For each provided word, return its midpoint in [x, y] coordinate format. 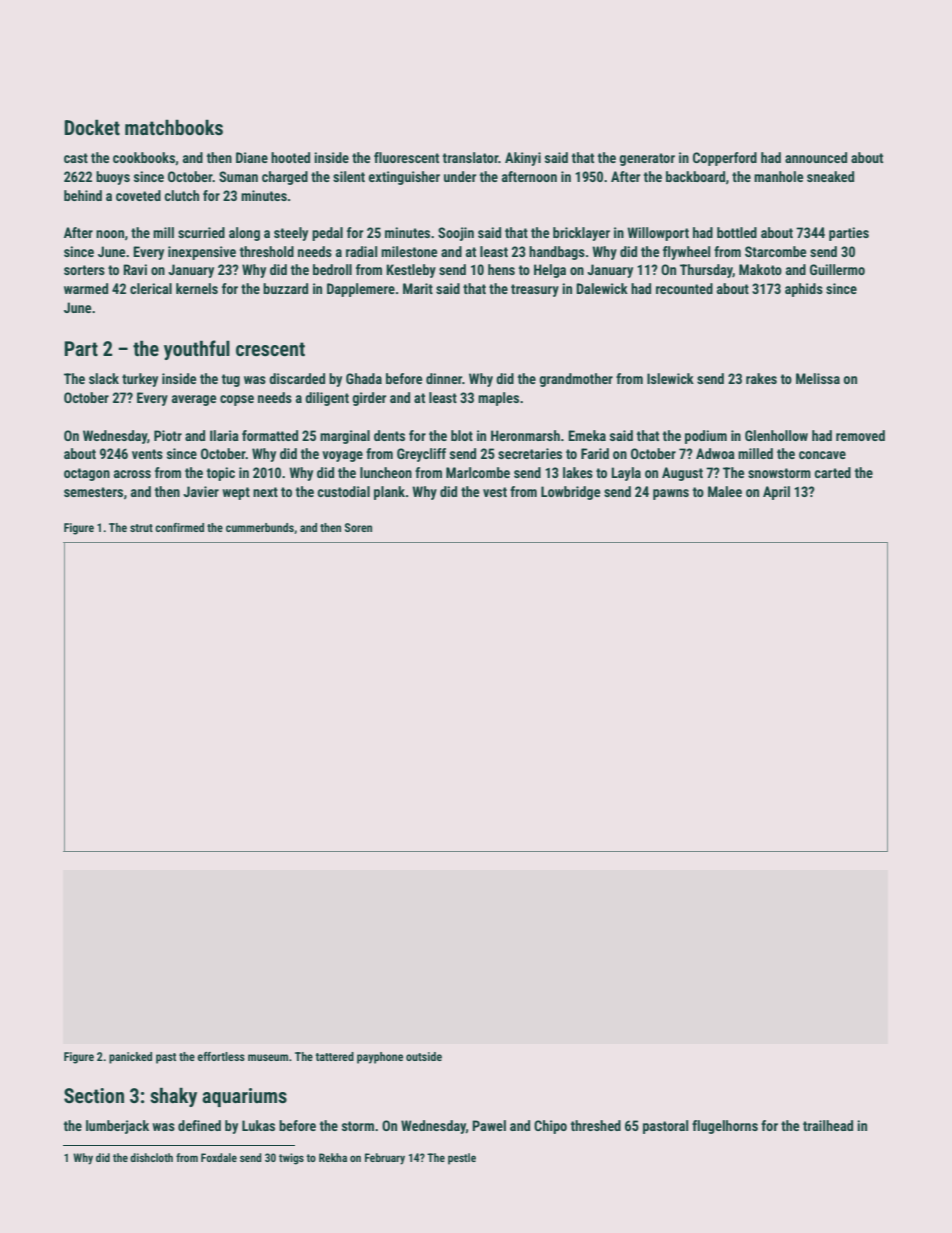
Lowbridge [570, 493]
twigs [291, 1159]
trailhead [828, 1125]
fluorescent [406, 157]
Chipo [550, 1127]
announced [816, 157]
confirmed [179, 527]
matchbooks [174, 127]
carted [832, 472]
